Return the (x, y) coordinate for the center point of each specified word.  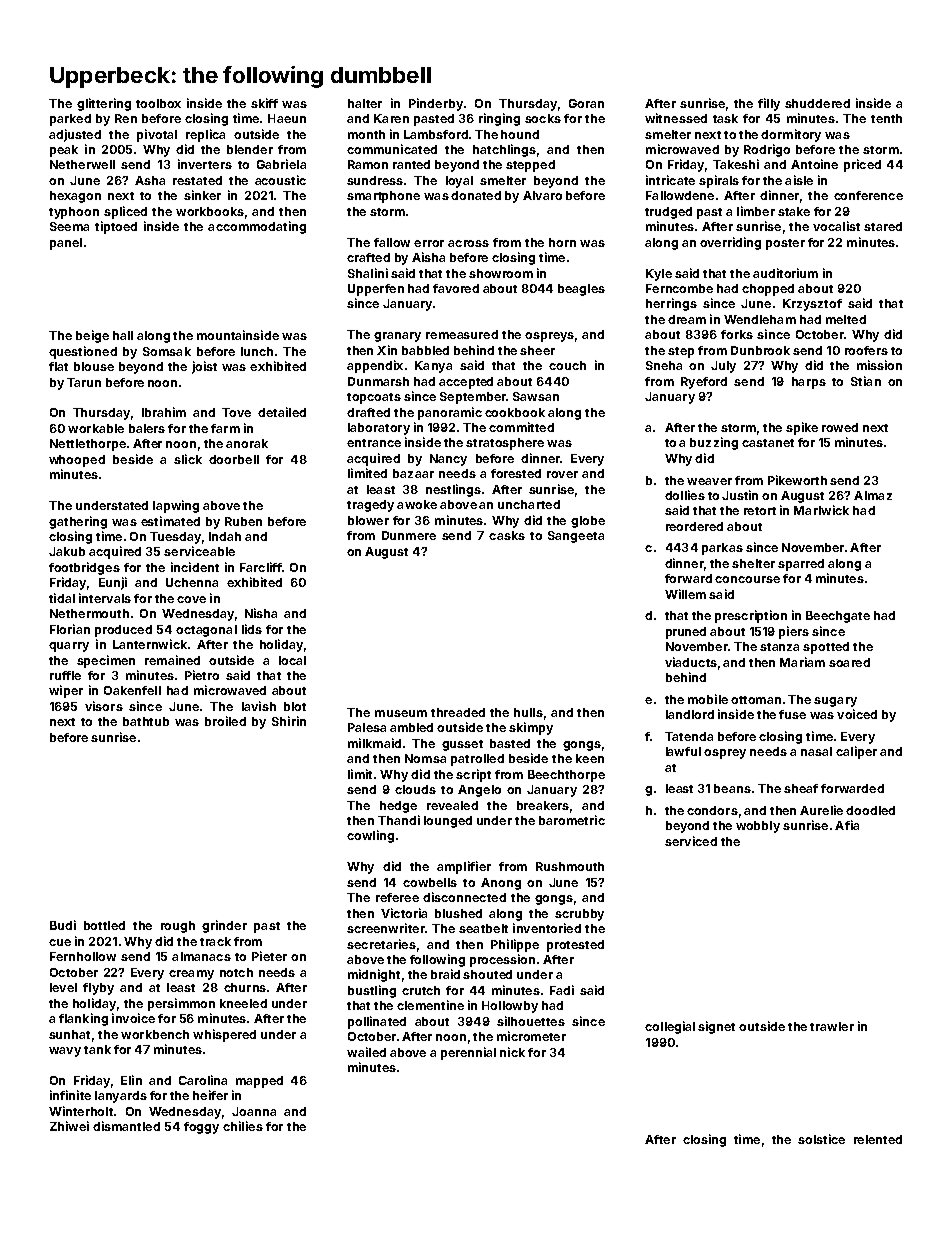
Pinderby (436, 104)
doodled (870, 810)
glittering (104, 104)
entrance (374, 443)
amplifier (464, 867)
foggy (201, 1128)
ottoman (756, 700)
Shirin (289, 721)
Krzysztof (812, 305)
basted (510, 743)
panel (66, 244)
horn (562, 242)
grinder (224, 926)
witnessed (676, 118)
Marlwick (821, 510)
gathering (78, 522)
